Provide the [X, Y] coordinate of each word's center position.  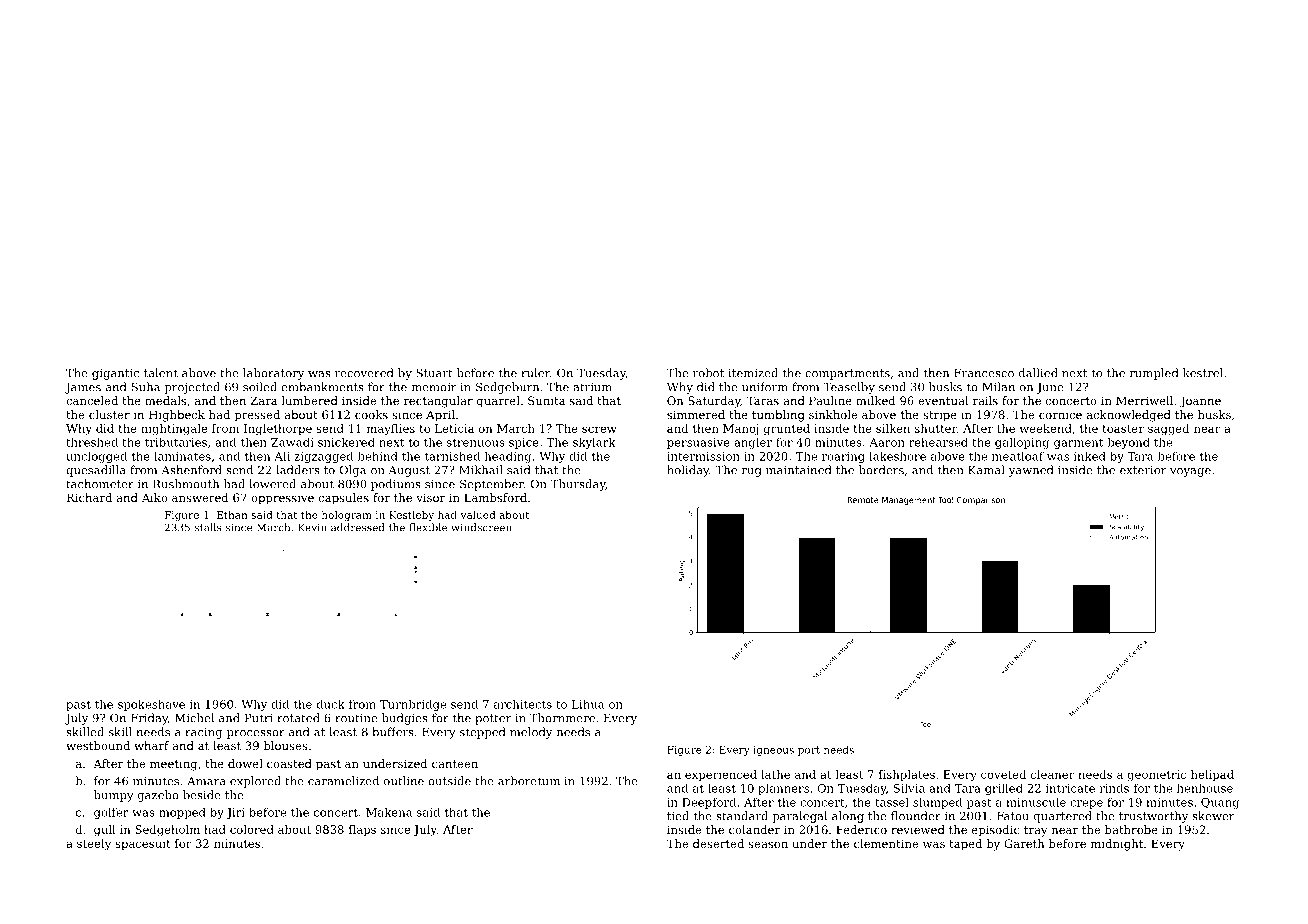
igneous [773, 751]
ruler [535, 373]
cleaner [1053, 774]
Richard [89, 497]
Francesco [984, 373]
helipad [1212, 775]
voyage [1190, 472]
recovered [364, 373]
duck [331, 704]
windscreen [481, 527]
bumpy [114, 796]
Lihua [588, 704]
